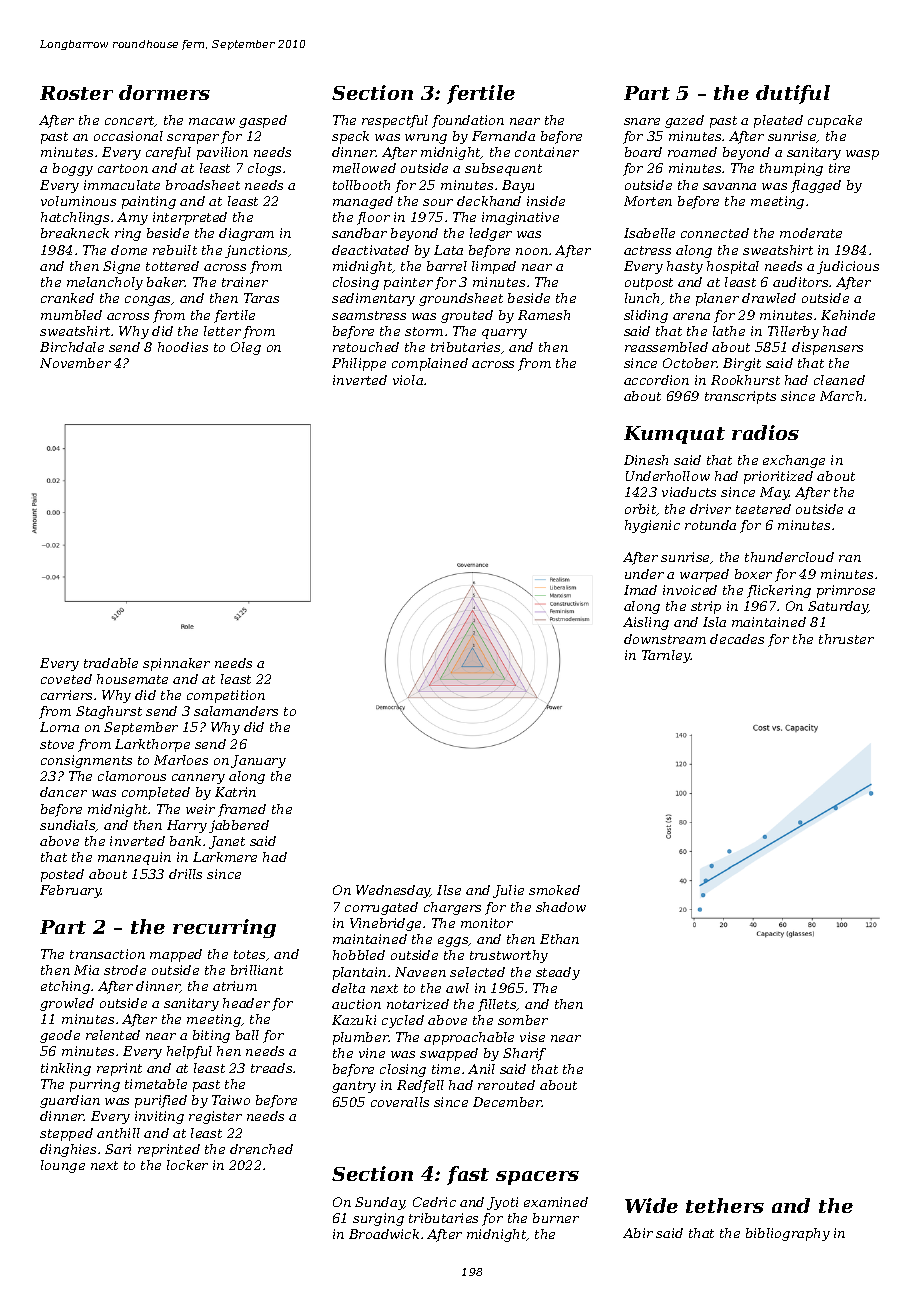 The height and width of the screenshot is (1308, 924). What do you see at coordinates (63, 1166) in the screenshot?
I see `lounge` at bounding box center [63, 1166].
